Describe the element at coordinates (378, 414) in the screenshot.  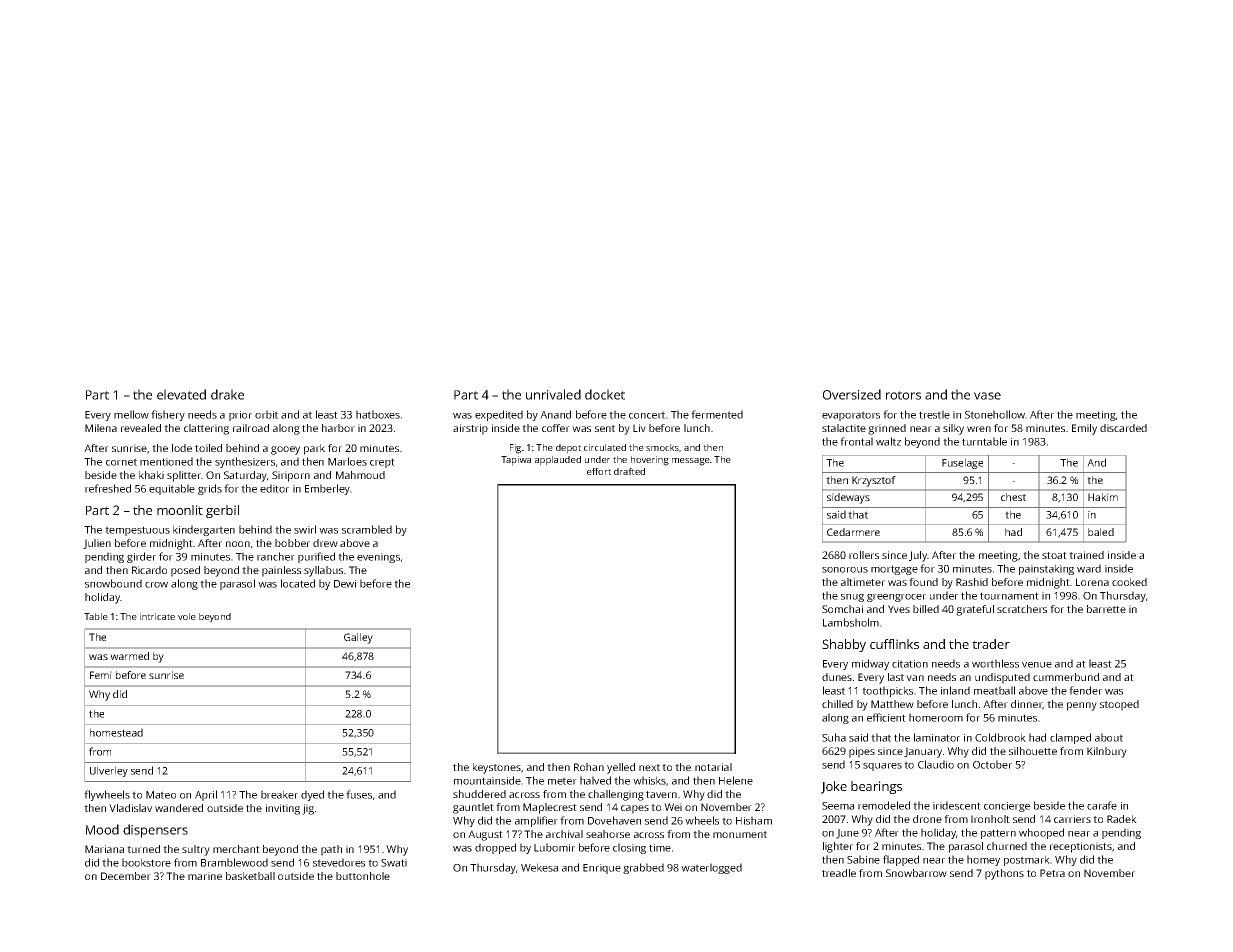
I see `hatboxes` at that location.
